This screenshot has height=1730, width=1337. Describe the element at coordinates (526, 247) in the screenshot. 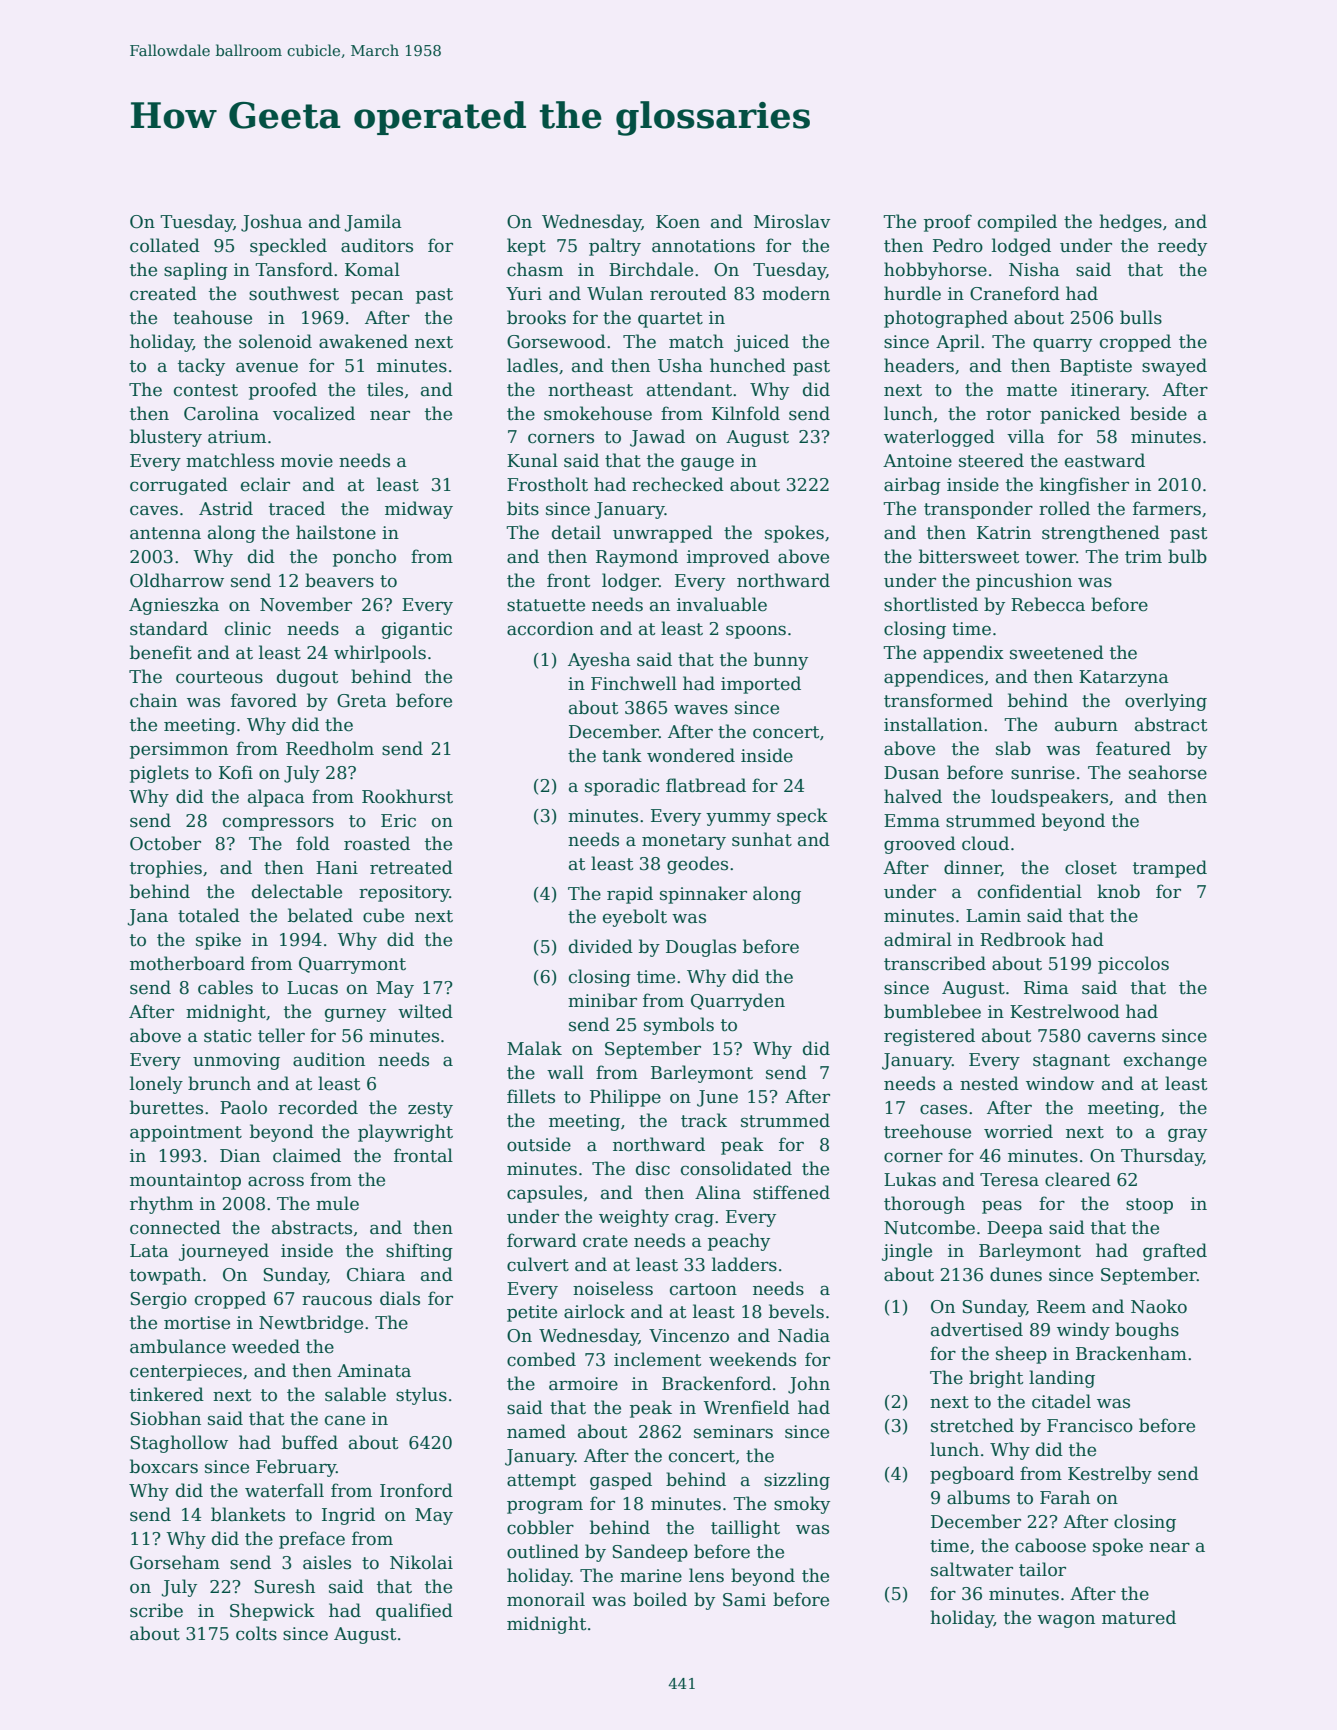

I see `kept` at that location.
